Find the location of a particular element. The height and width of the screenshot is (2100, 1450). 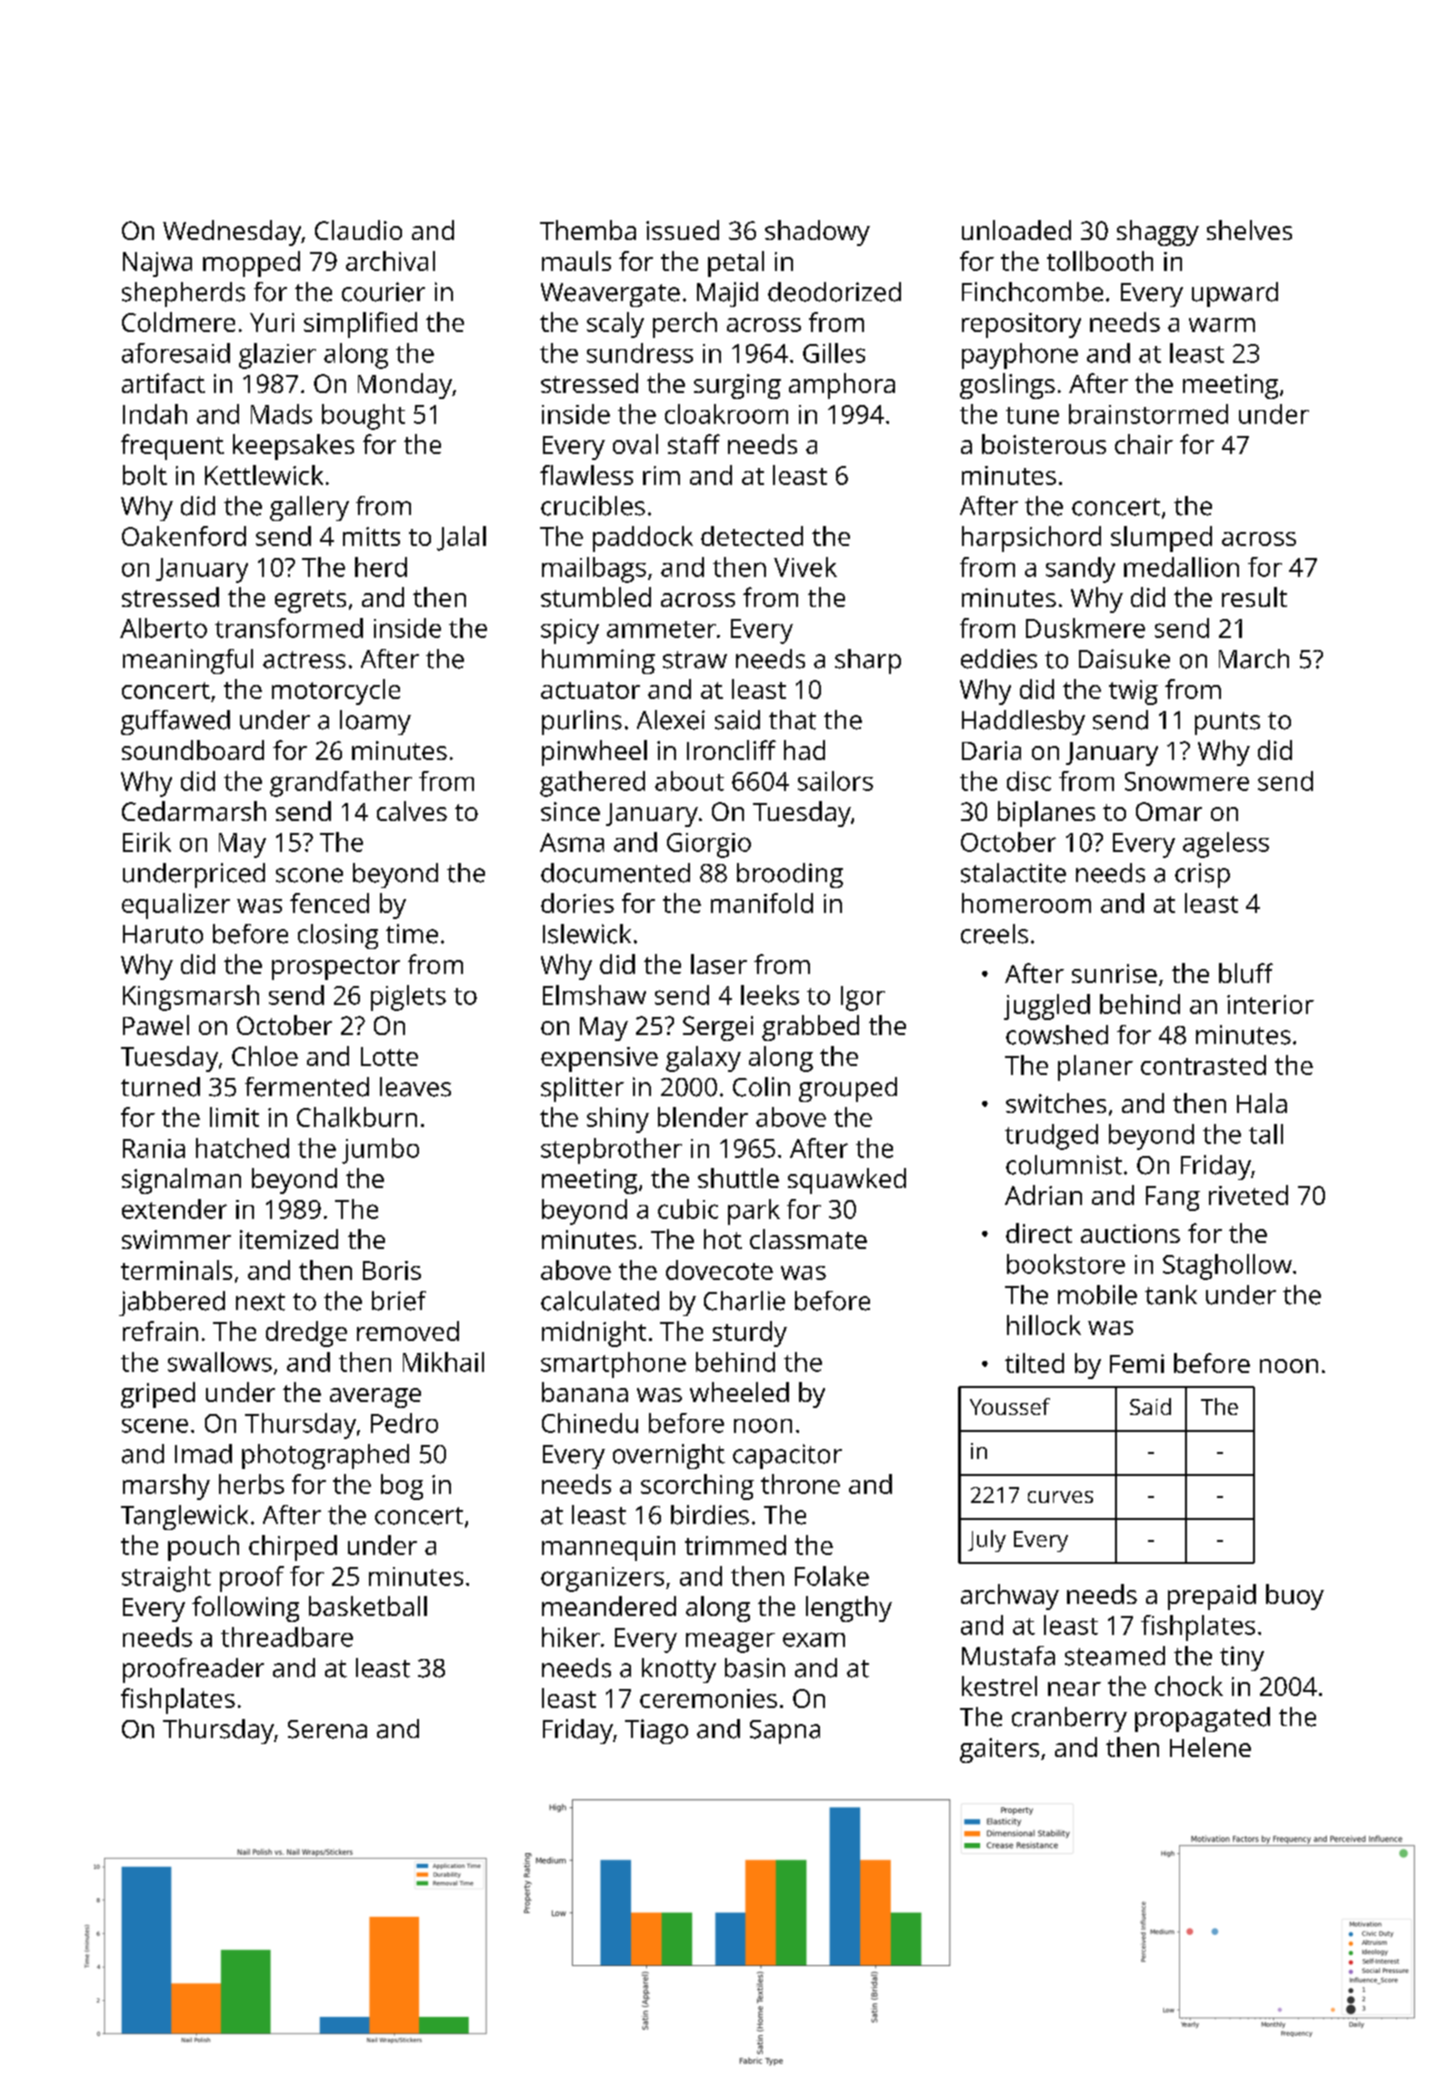

result is located at coordinates (1254, 597).
